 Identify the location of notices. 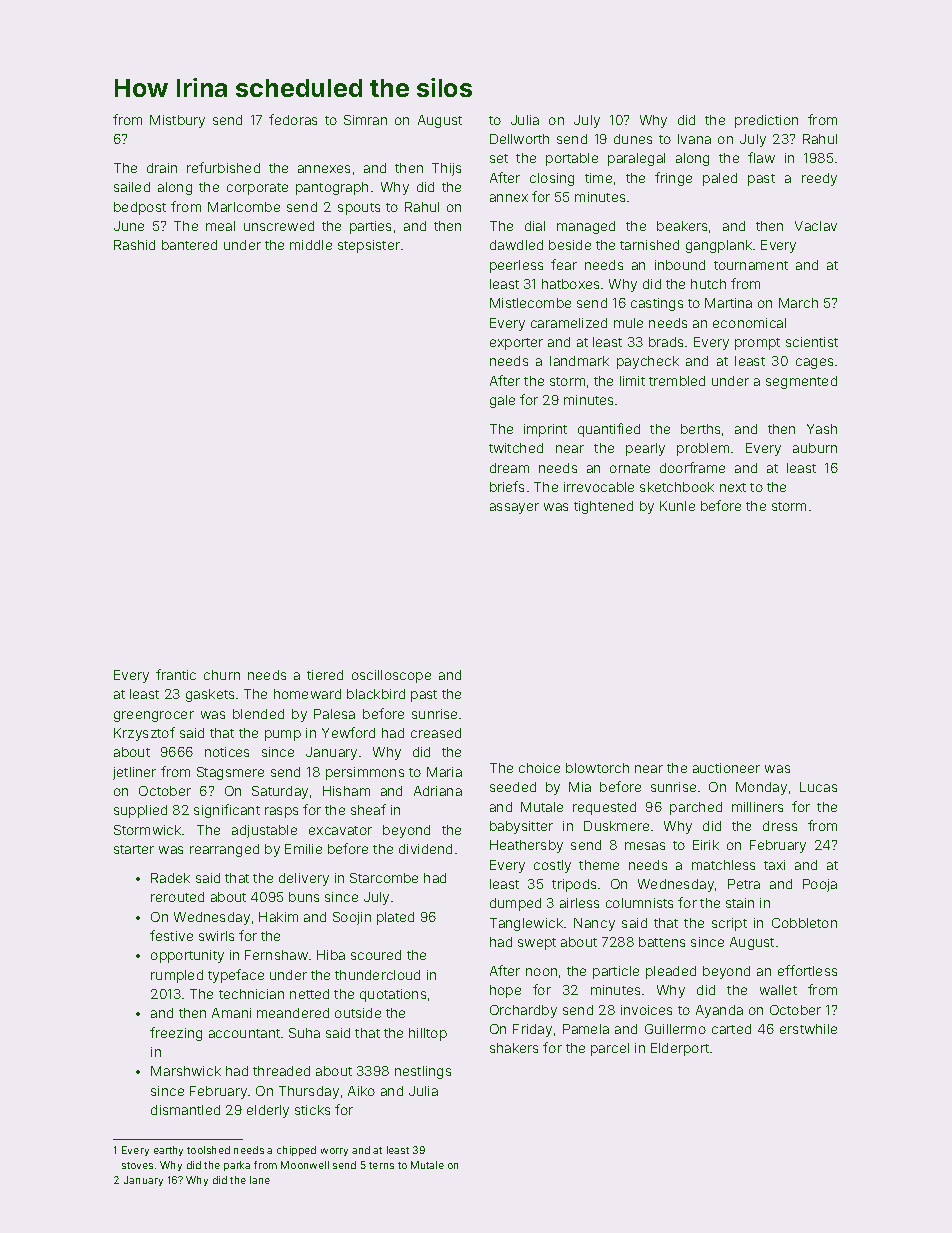
(227, 752).
